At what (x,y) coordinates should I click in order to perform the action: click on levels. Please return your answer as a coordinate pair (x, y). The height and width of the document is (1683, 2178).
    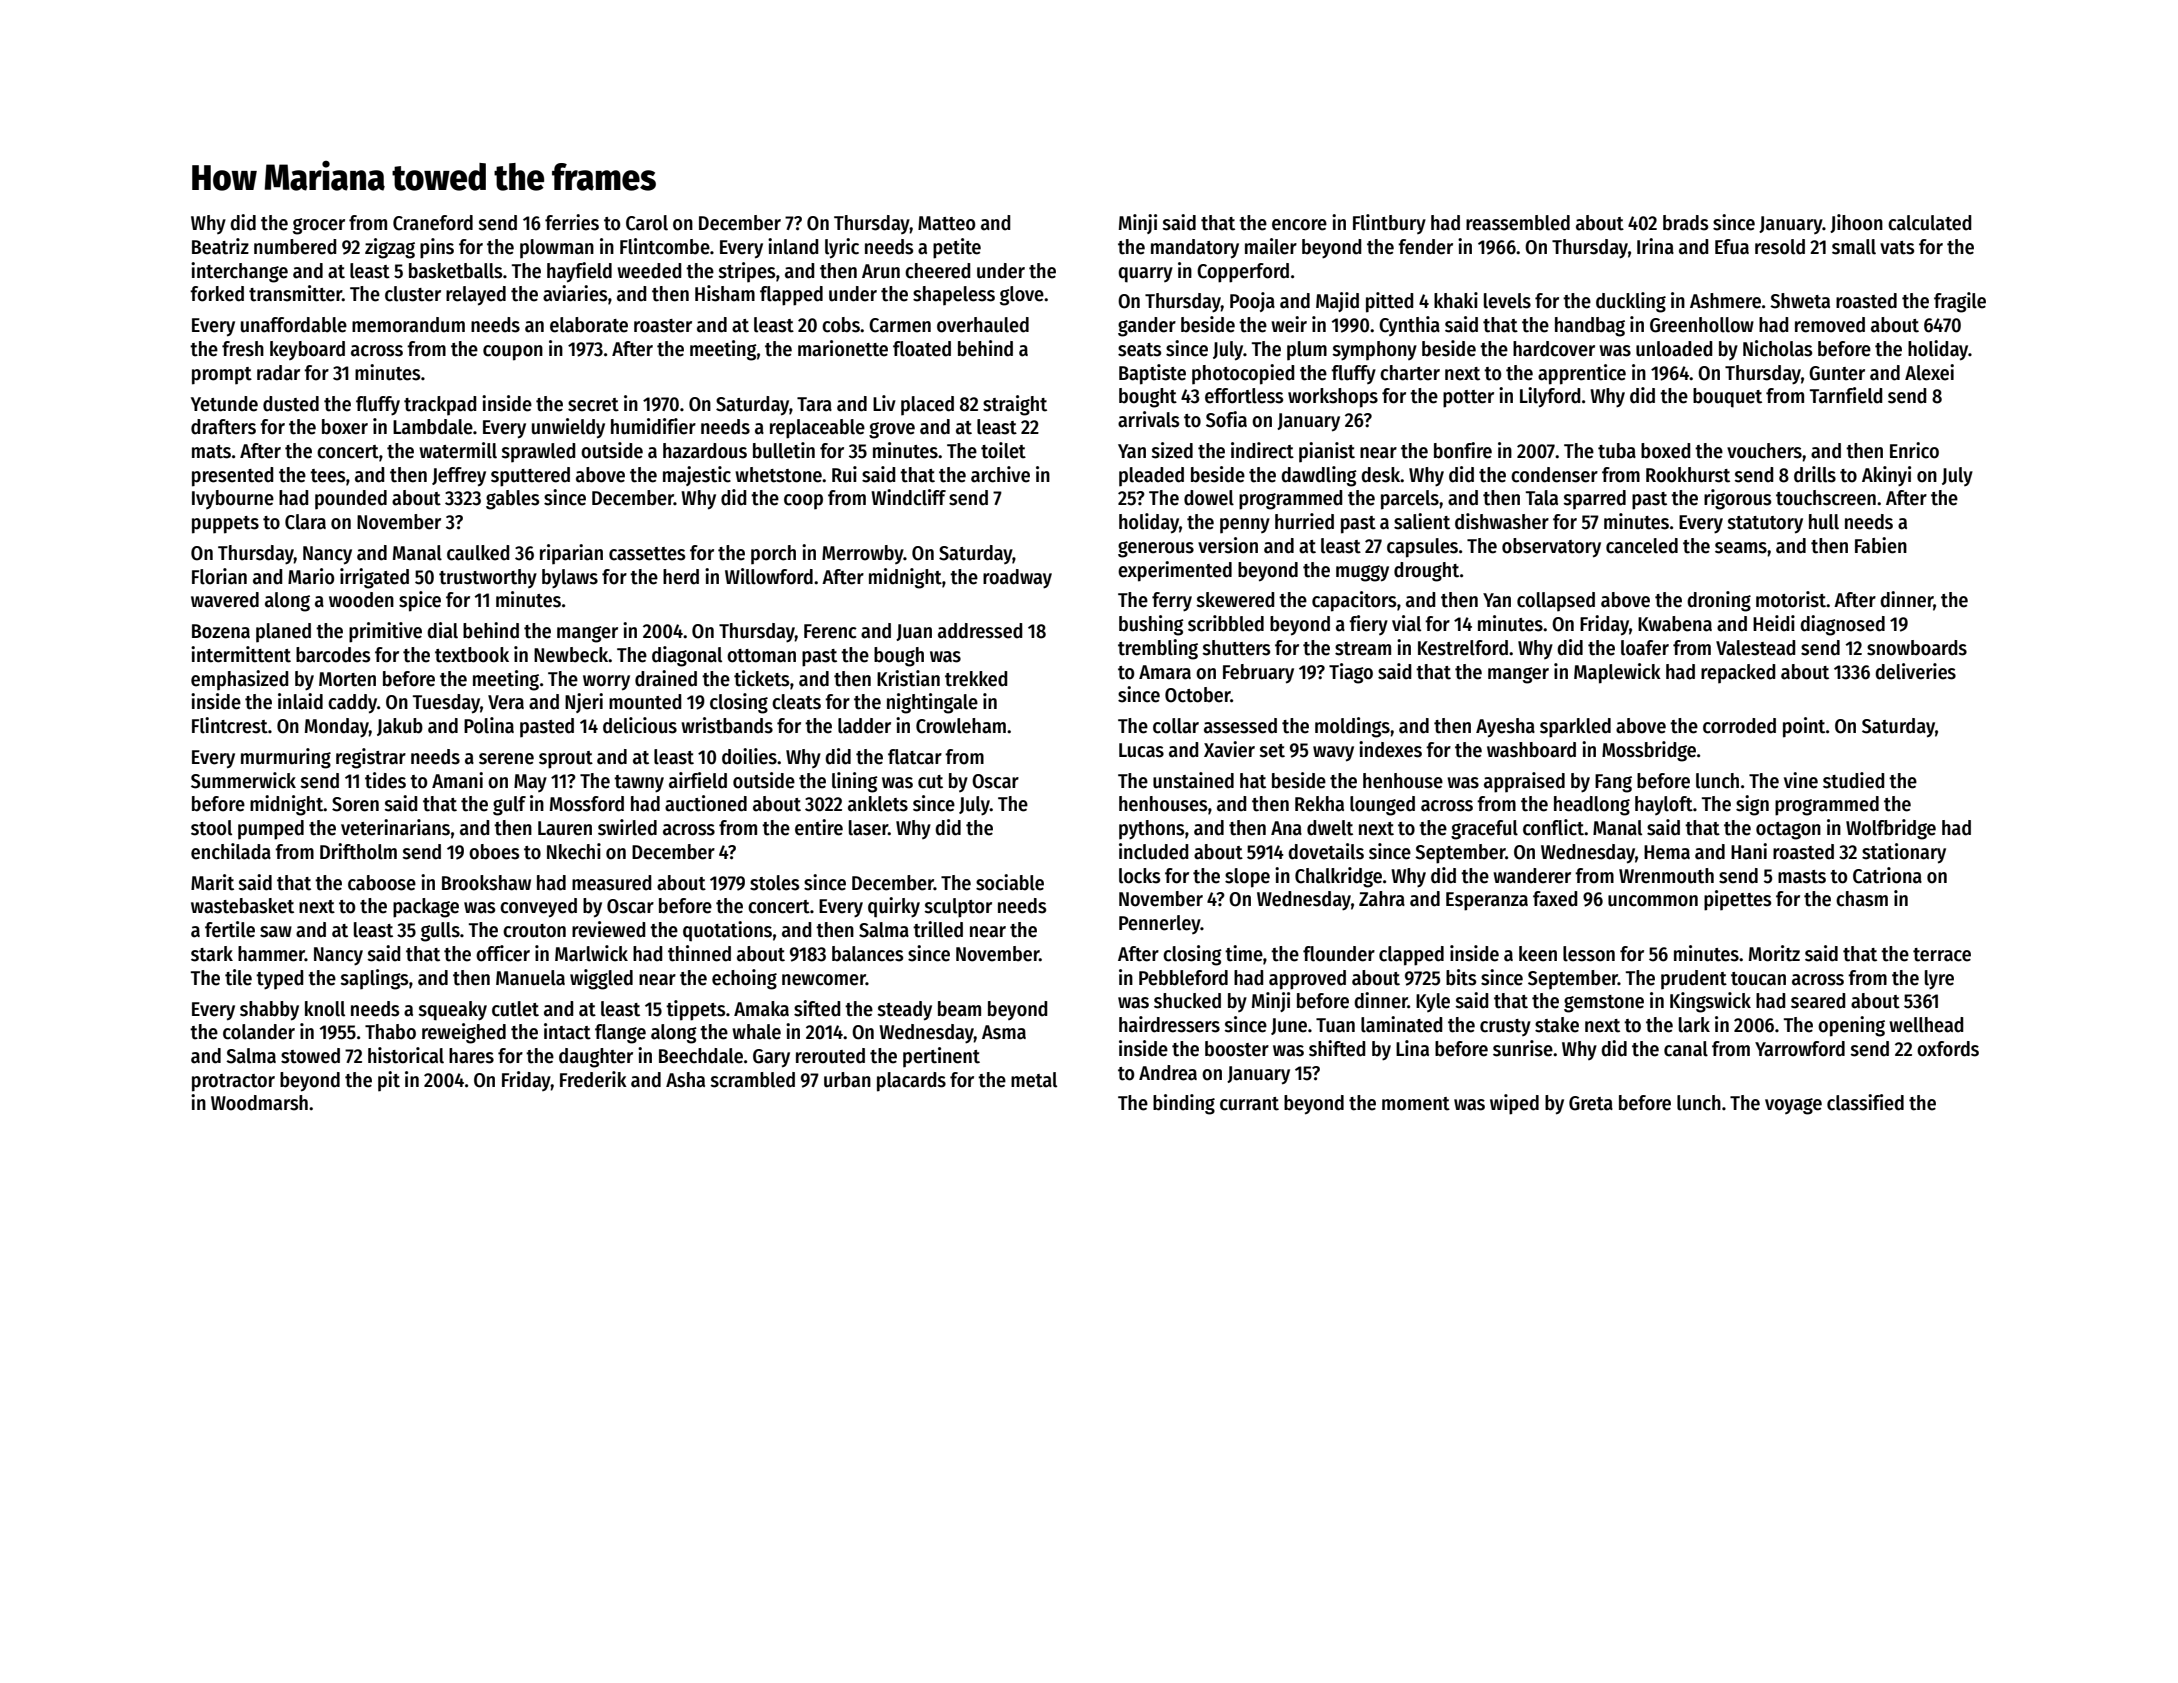
    Looking at the image, I should click on (1507, 301).
